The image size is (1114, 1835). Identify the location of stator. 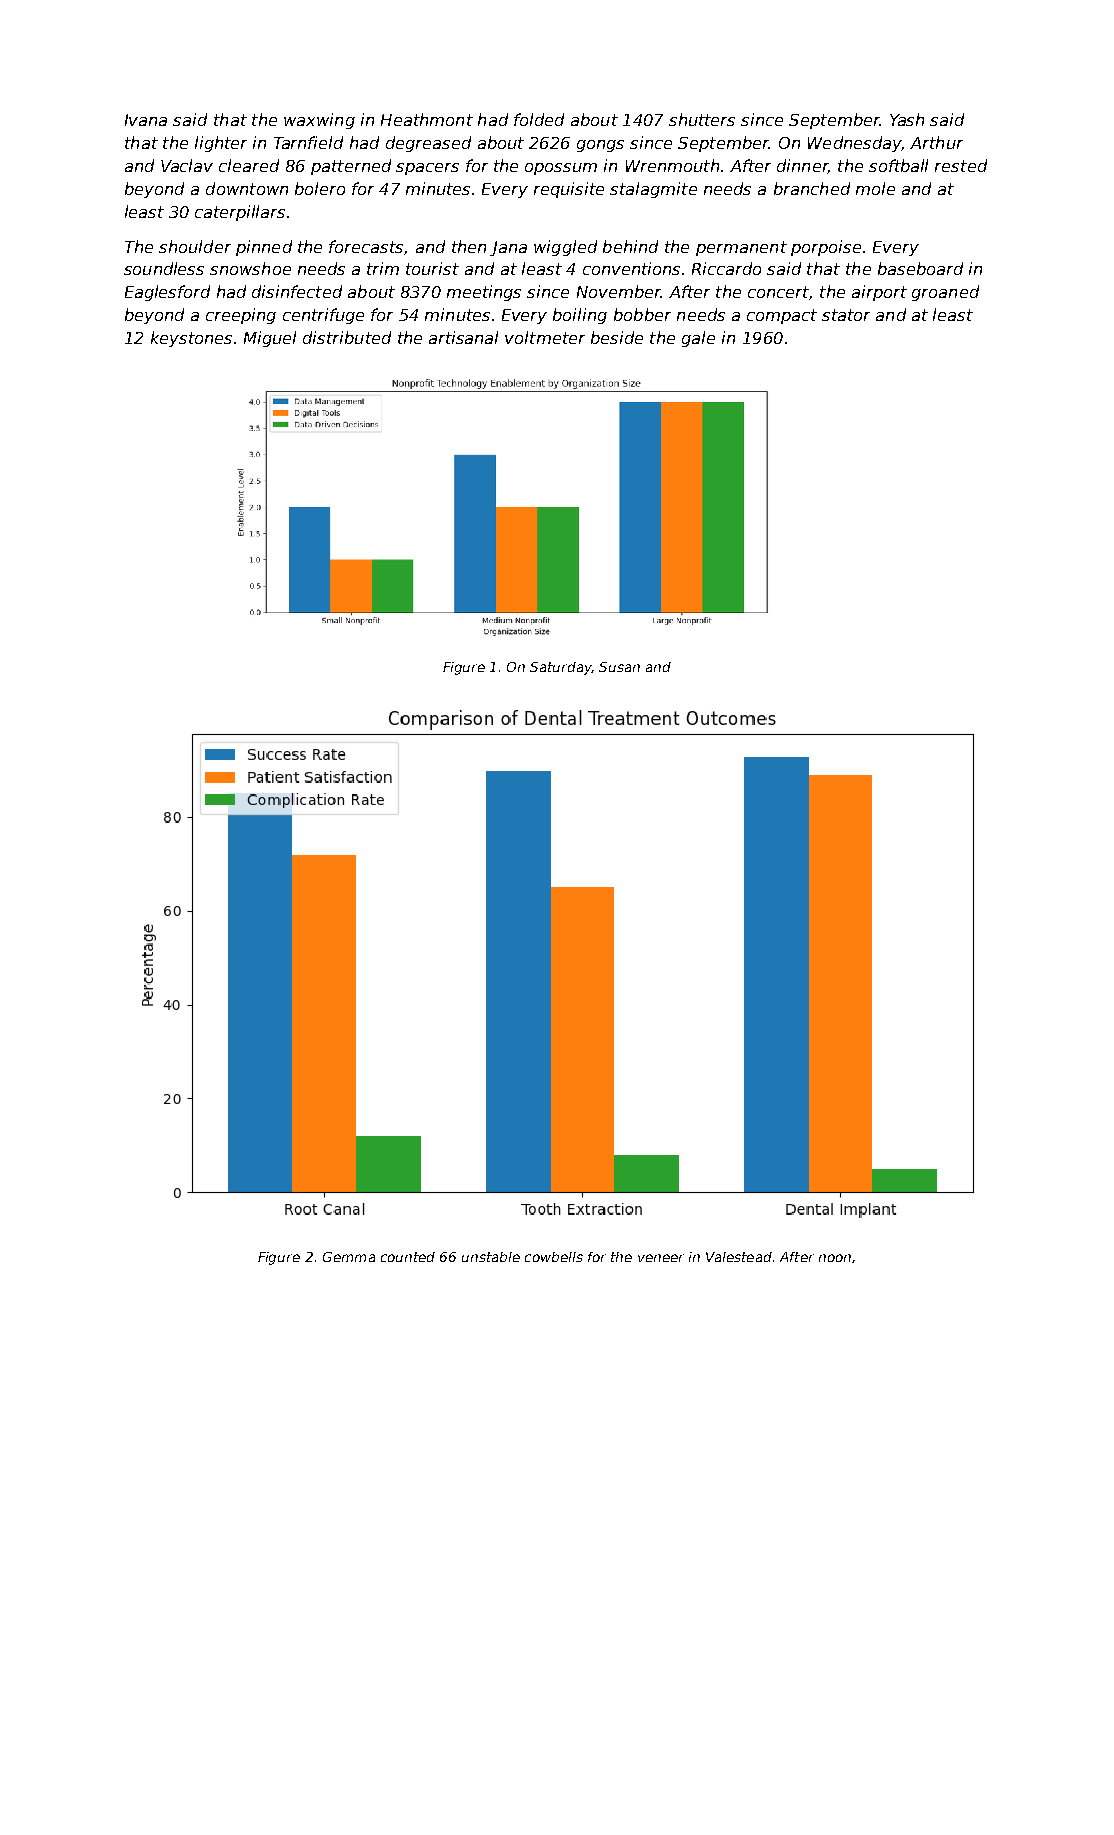
(846, 315).
